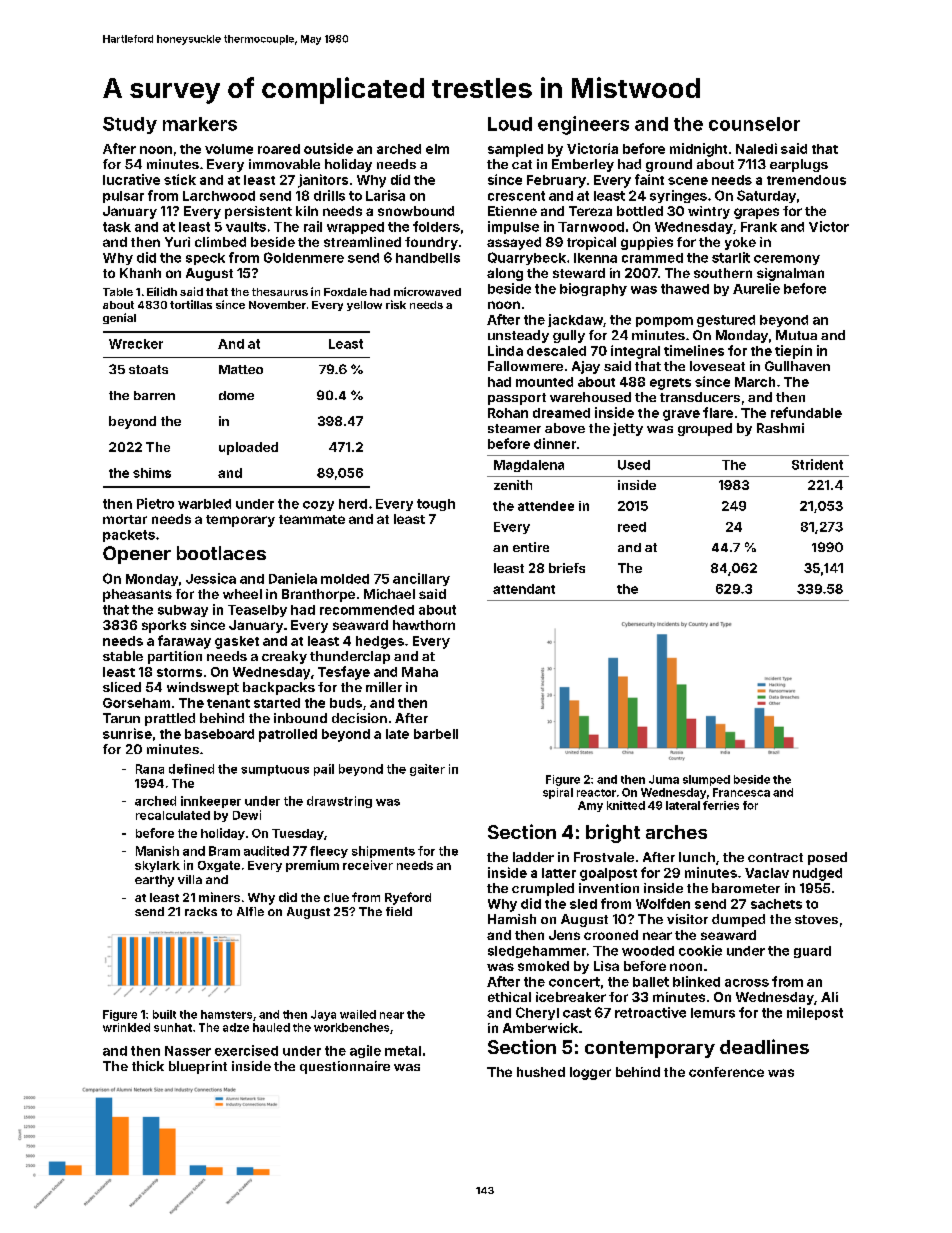 This screenshot has width=952, height=1233. Describe the element at coordinates (323, 1015) in the screenshot. I see `Jaya` at that location.
